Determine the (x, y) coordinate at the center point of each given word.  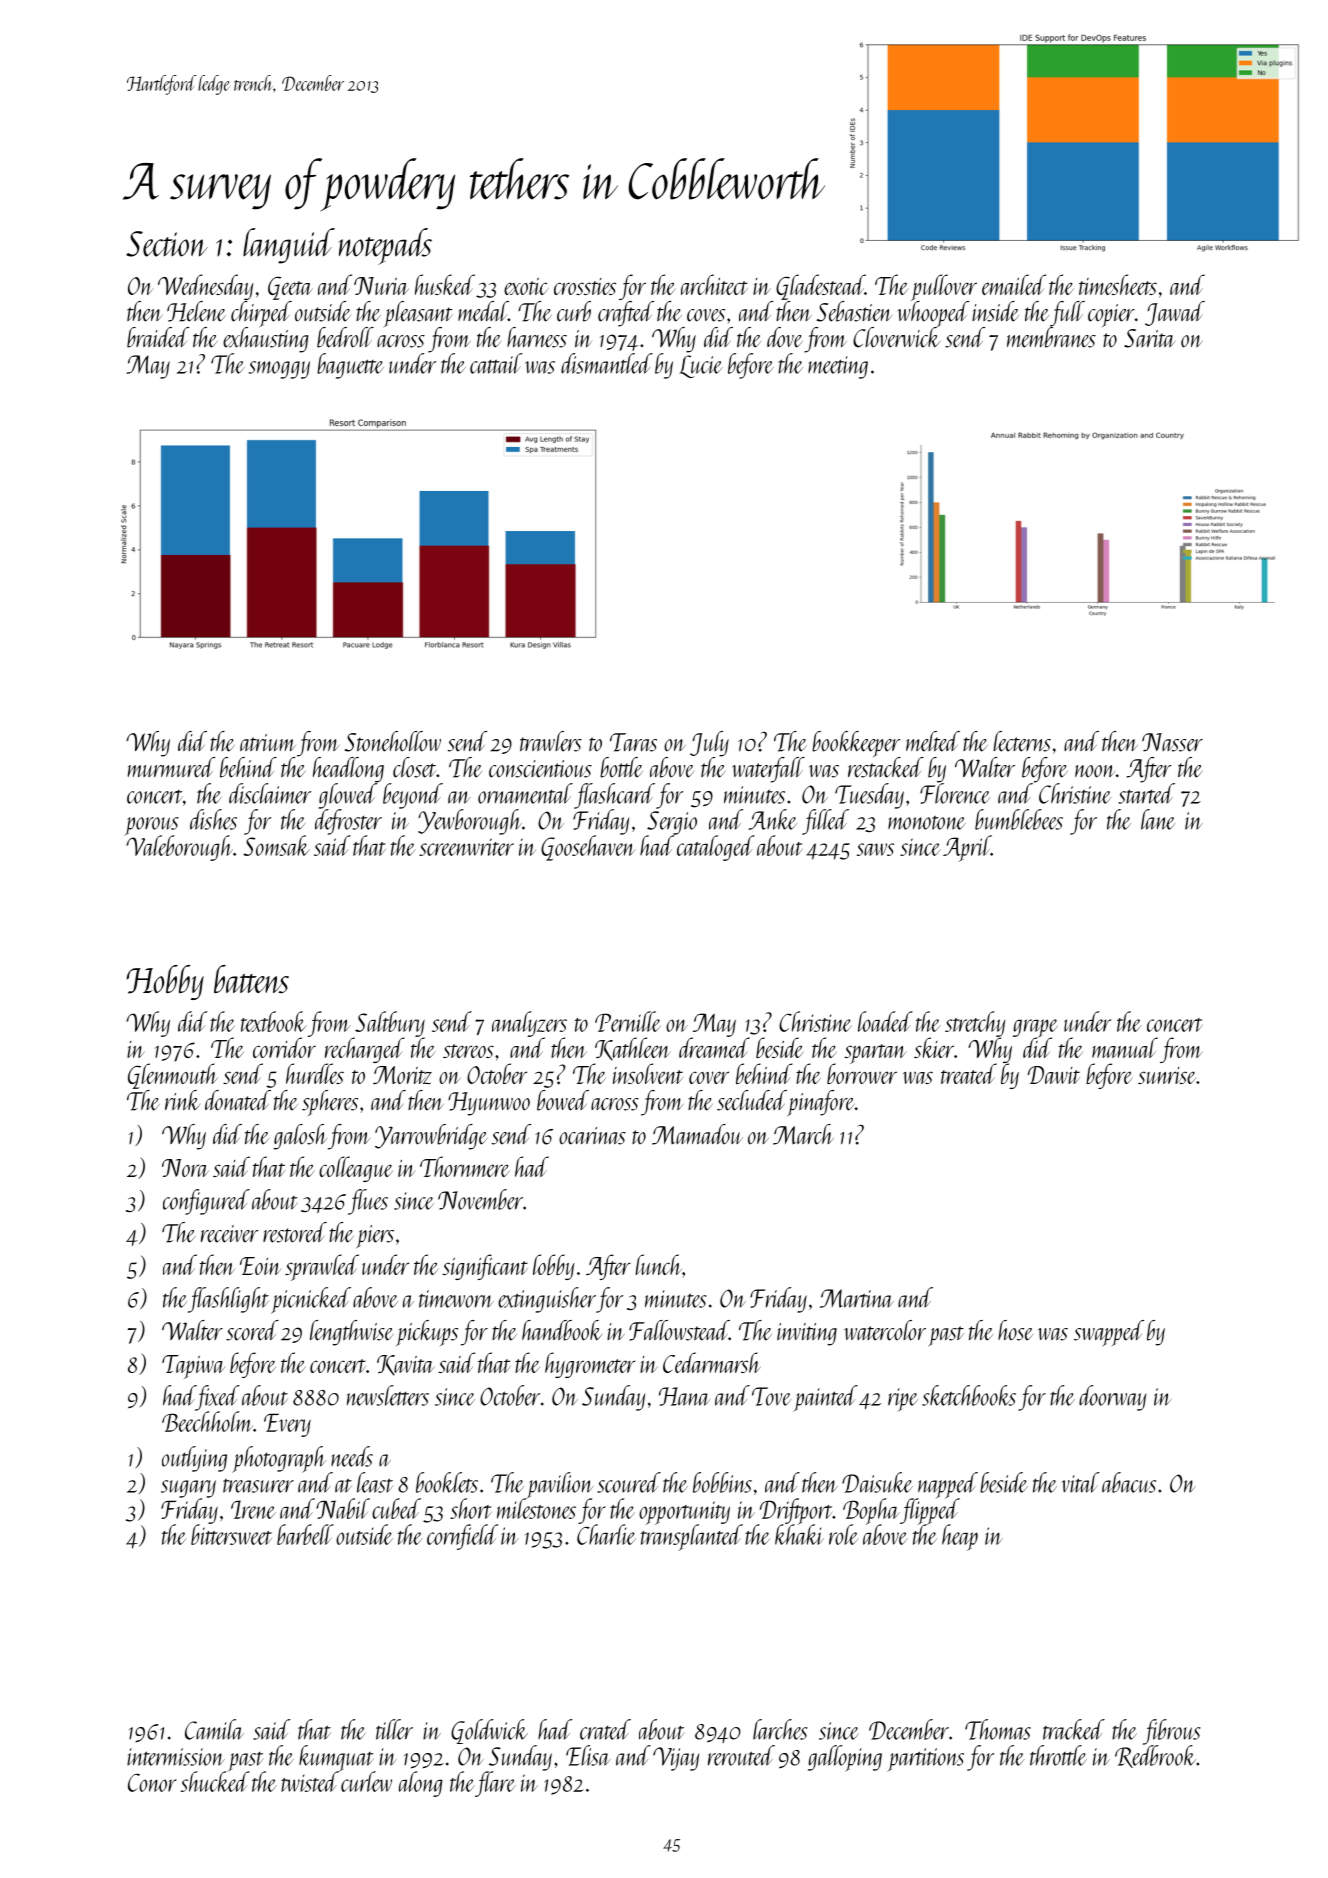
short (470, 1508)
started (1146, 793)
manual (1125, 1047)
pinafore (821, 1103)
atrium (268, 742)
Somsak (276, 845)
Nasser (1172, 742)
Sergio (672, 823)
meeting (838, 367)
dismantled (607, 363)
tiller (394, 1729)
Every (287, 1425)
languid (289, 246)
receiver (229, 1234)
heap (960, 1537)
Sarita (1149, 338)
